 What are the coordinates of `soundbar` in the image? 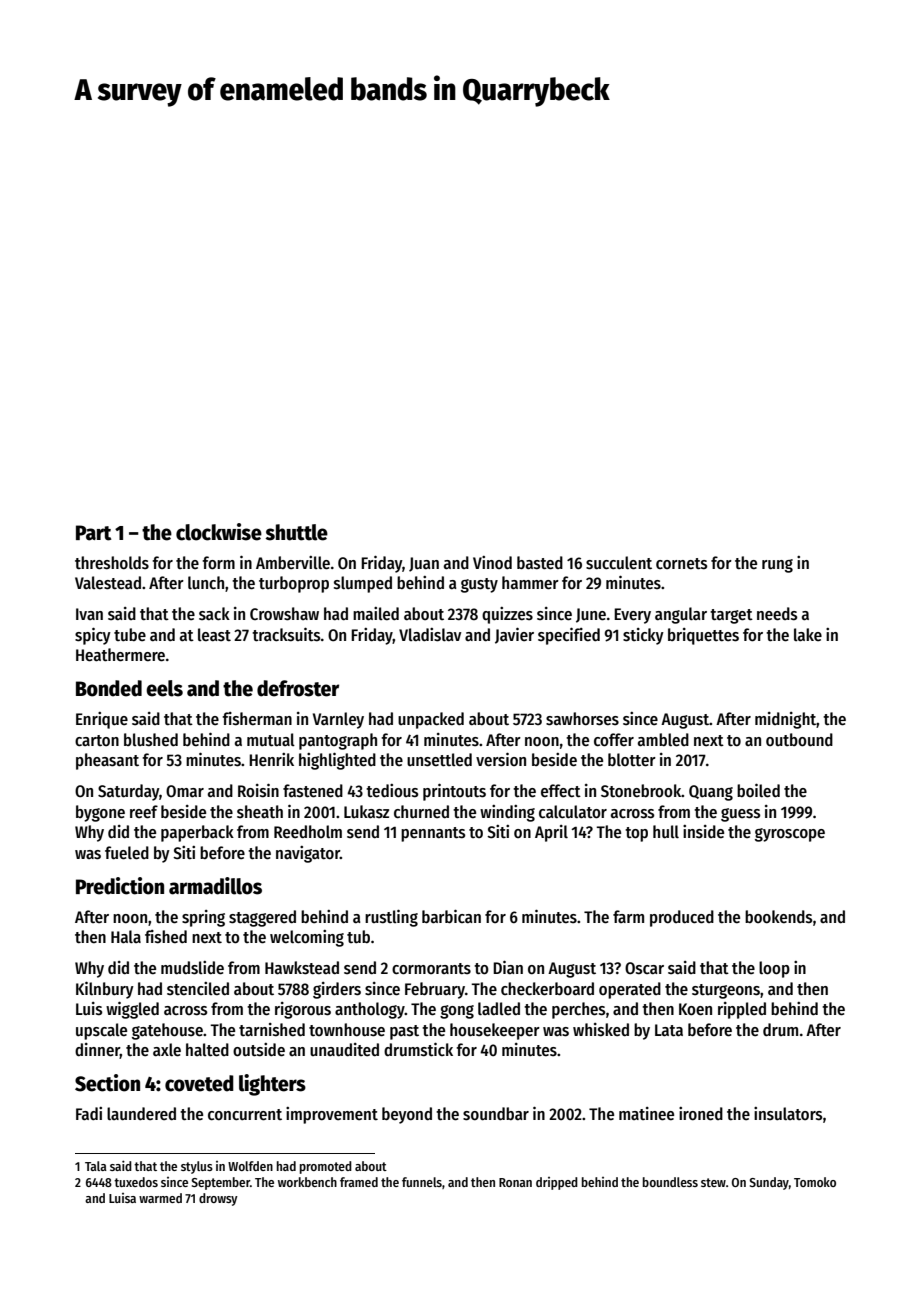 It's located at (496, 1114).
